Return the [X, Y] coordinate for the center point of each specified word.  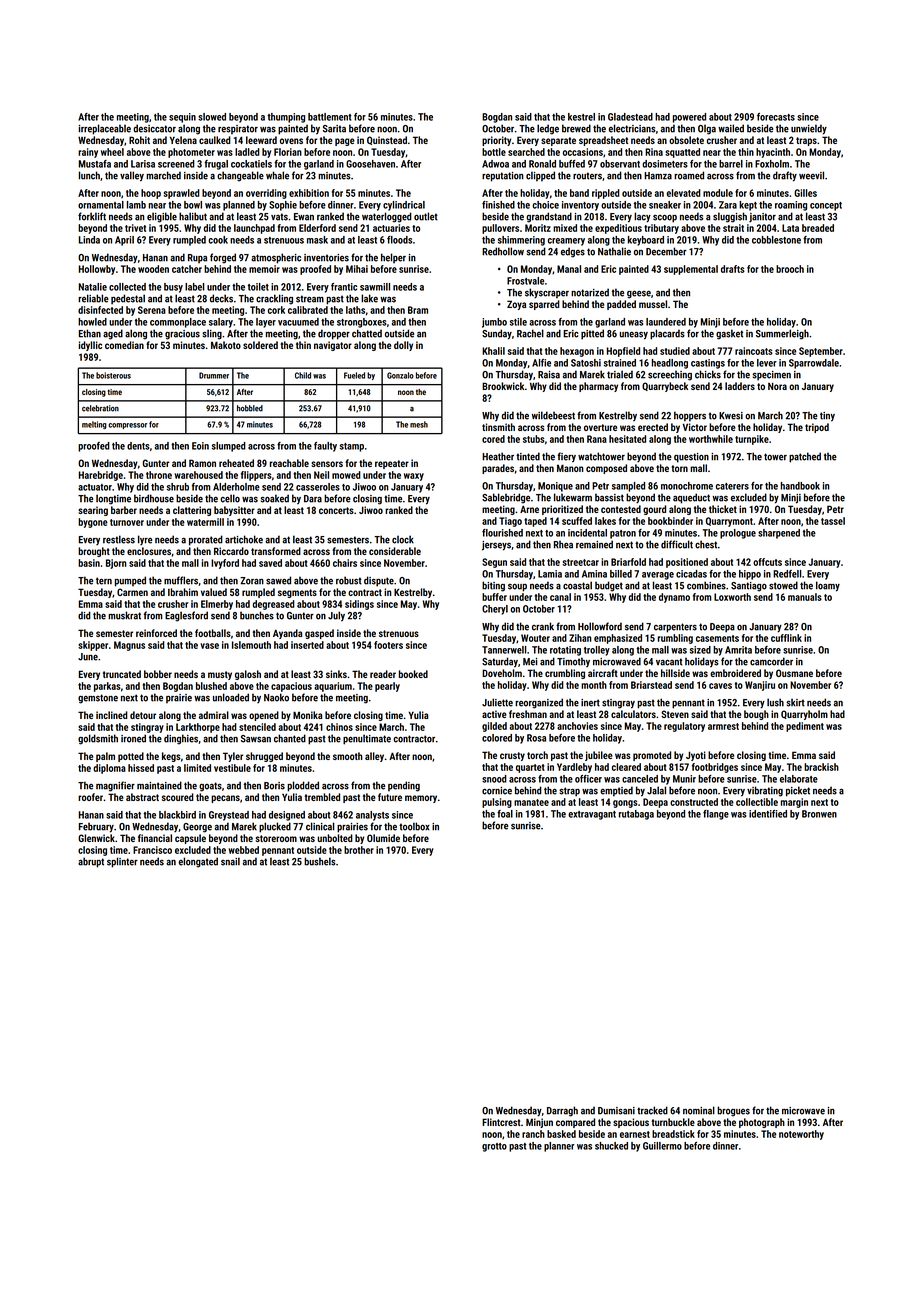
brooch [790, 269]
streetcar [580, 562]
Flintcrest [501, 1122]
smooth [347, 756]
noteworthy [801, 1135]
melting [94, 425]
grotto [494, 1147]
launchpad [254, 229]
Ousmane [794, 673]
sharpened [779, 534]
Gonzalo [400, 375]
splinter [122, 862]
